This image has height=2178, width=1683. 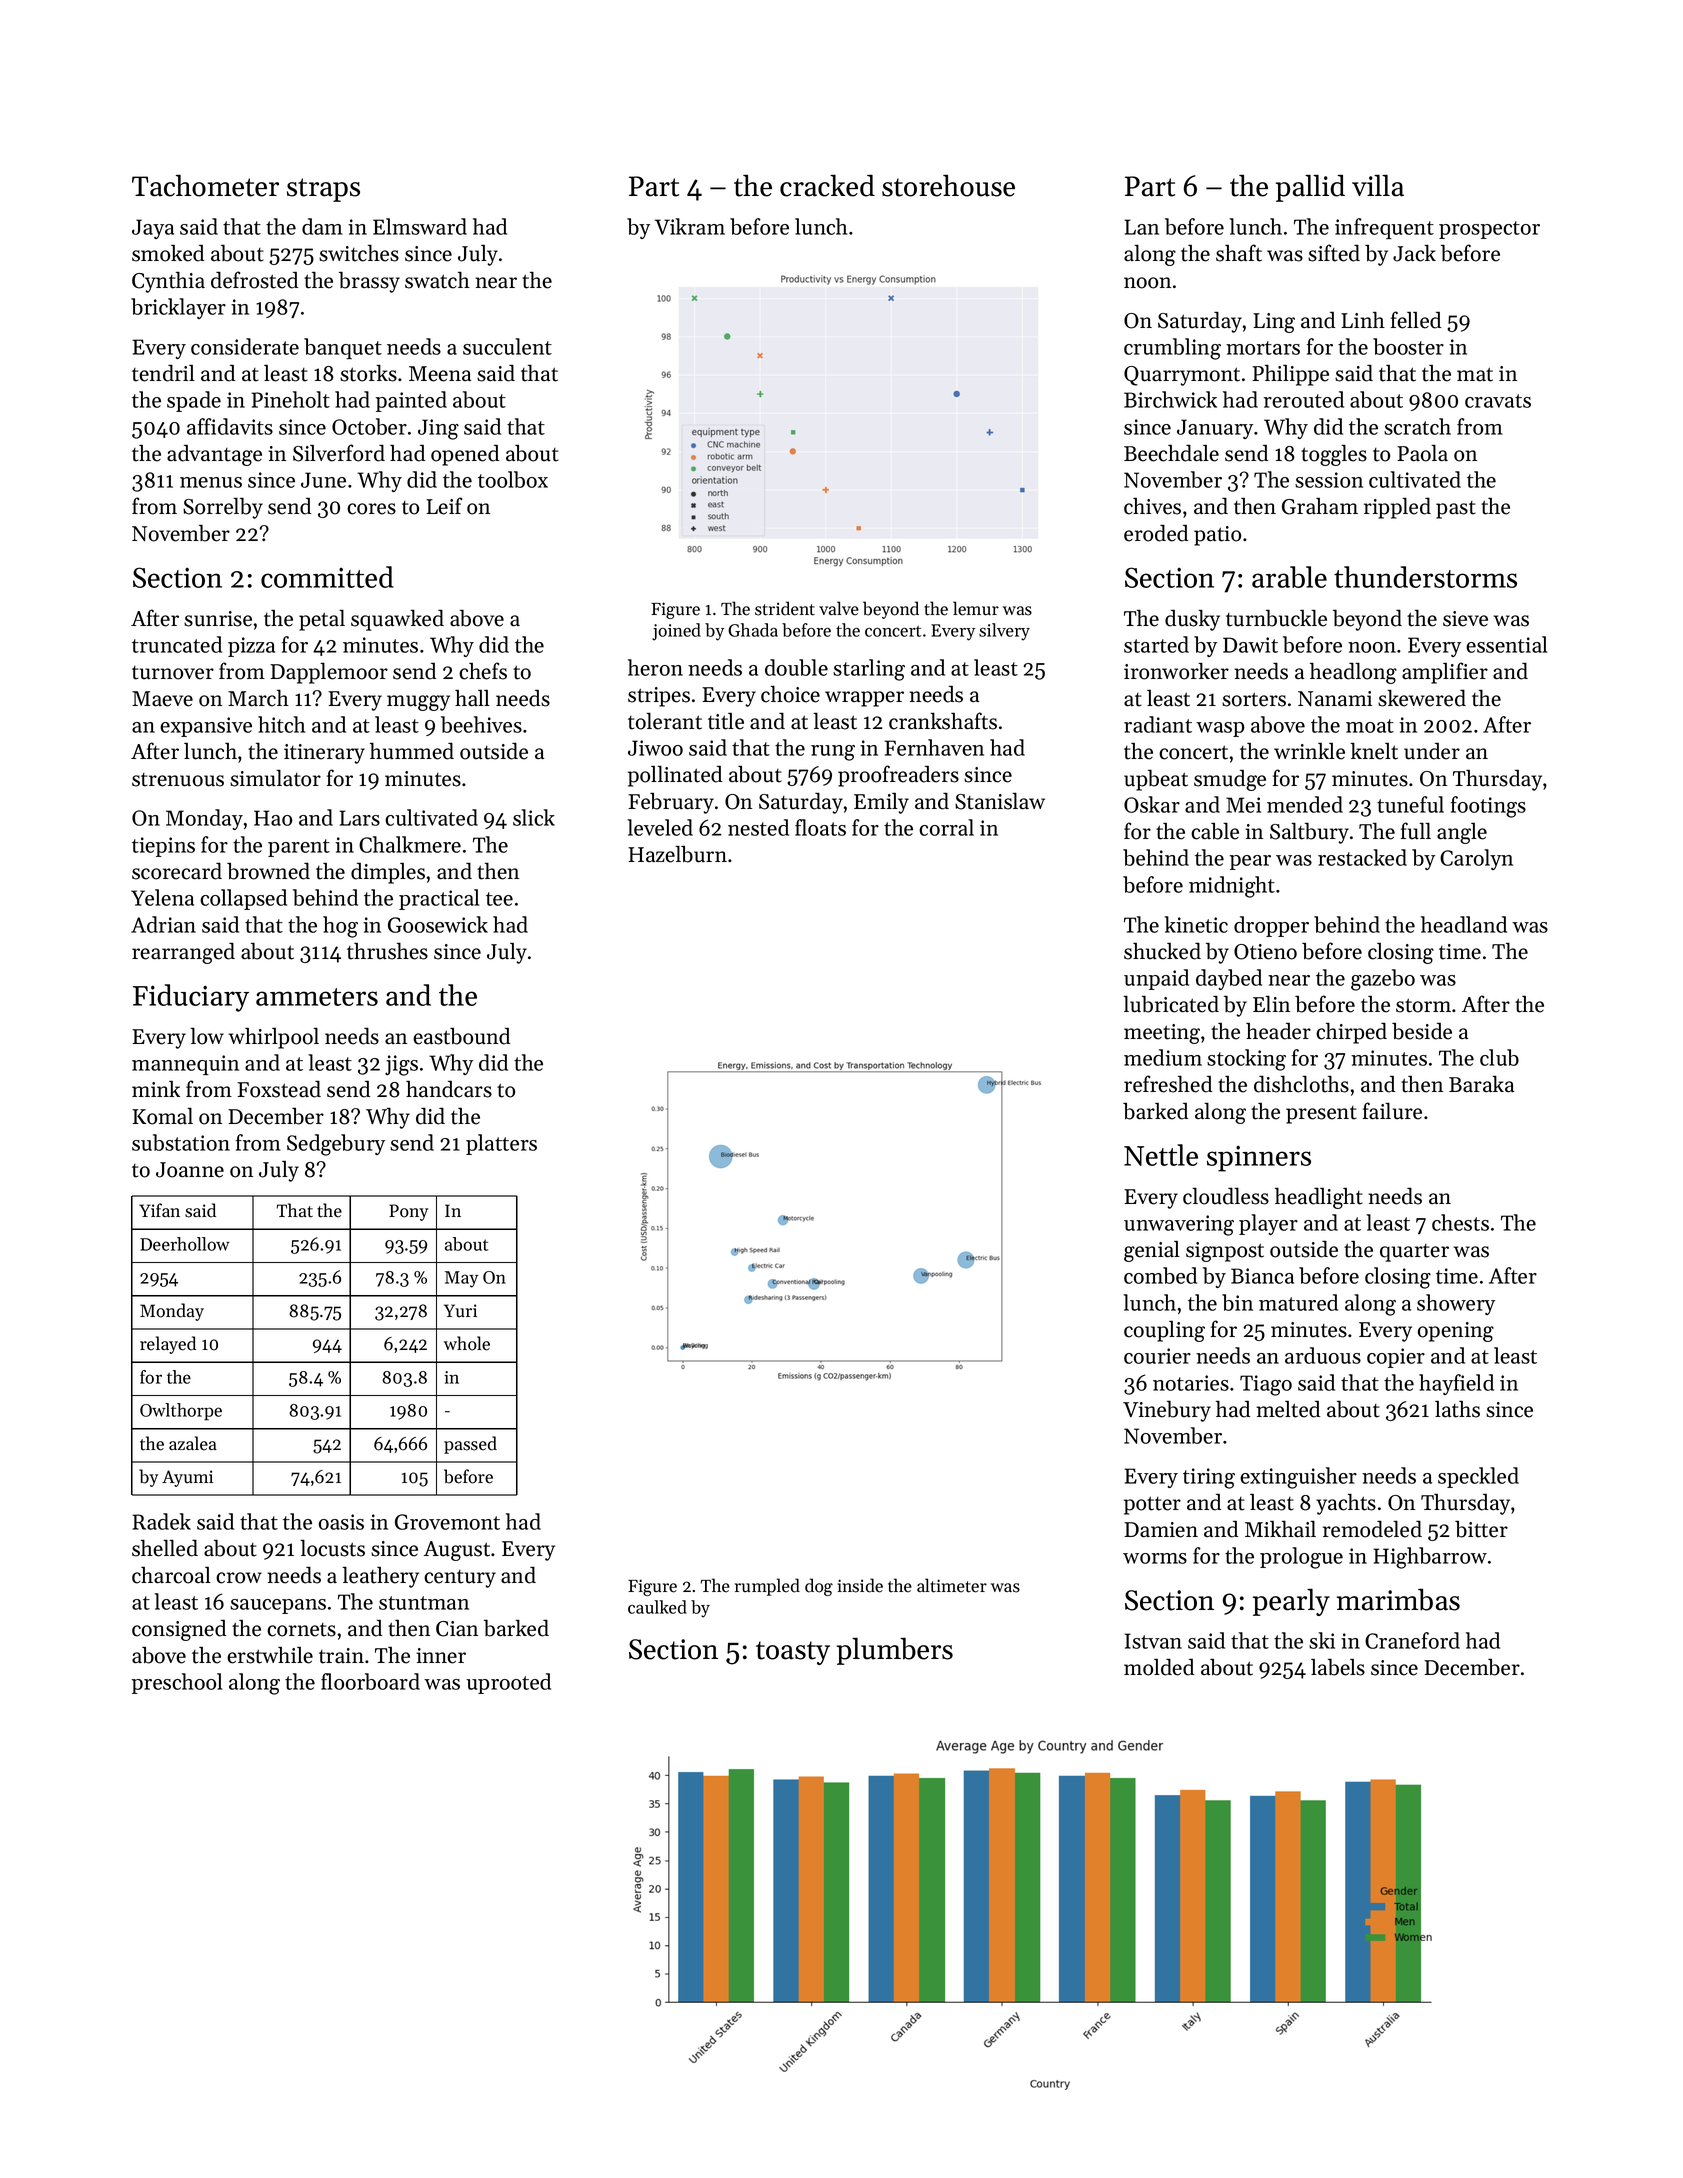 What do you see at coordinates (1422, 1031) in the image?
I see `beside` at bounding box center [1422, 1031].
